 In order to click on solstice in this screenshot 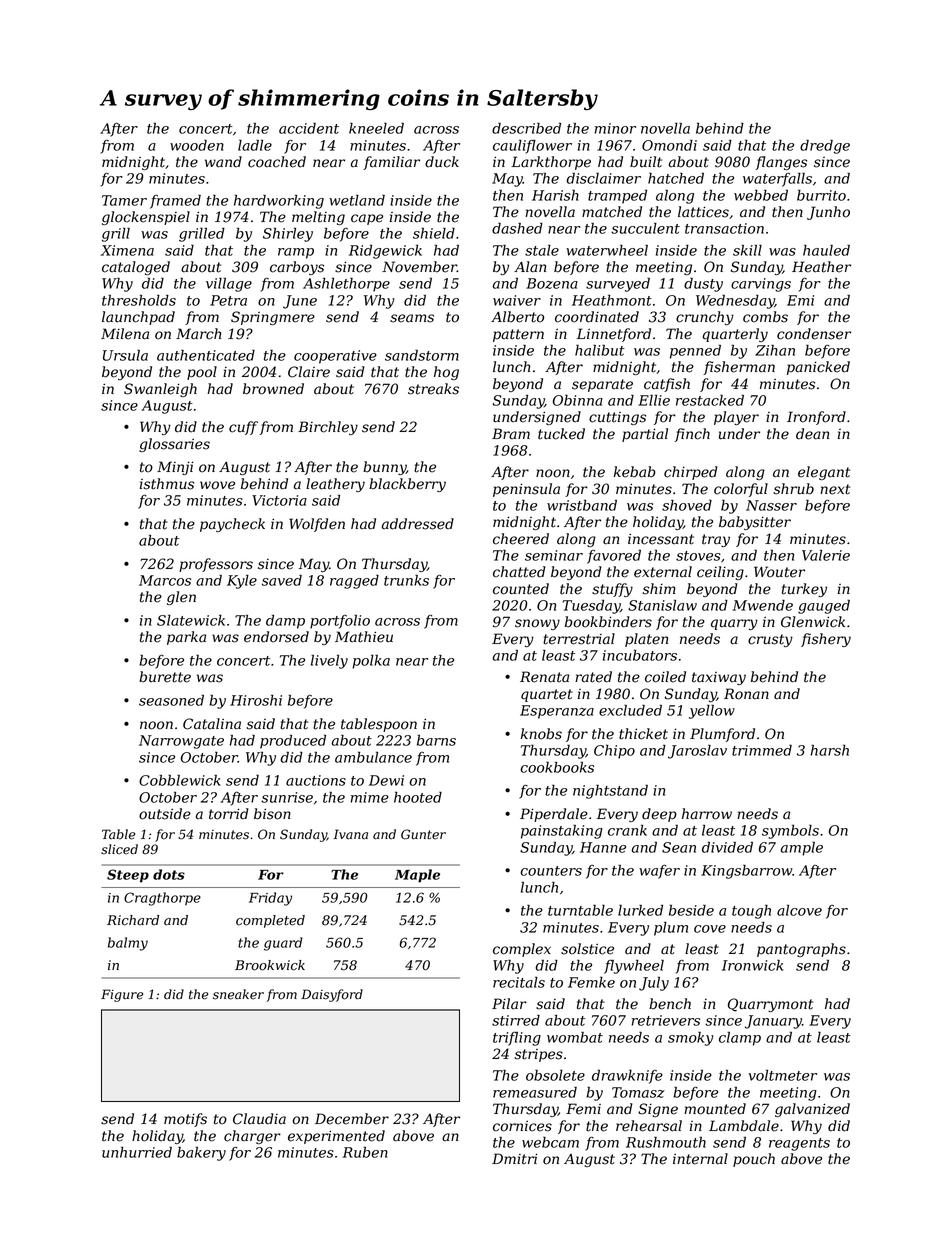, I will do `click(587, 949)`.
